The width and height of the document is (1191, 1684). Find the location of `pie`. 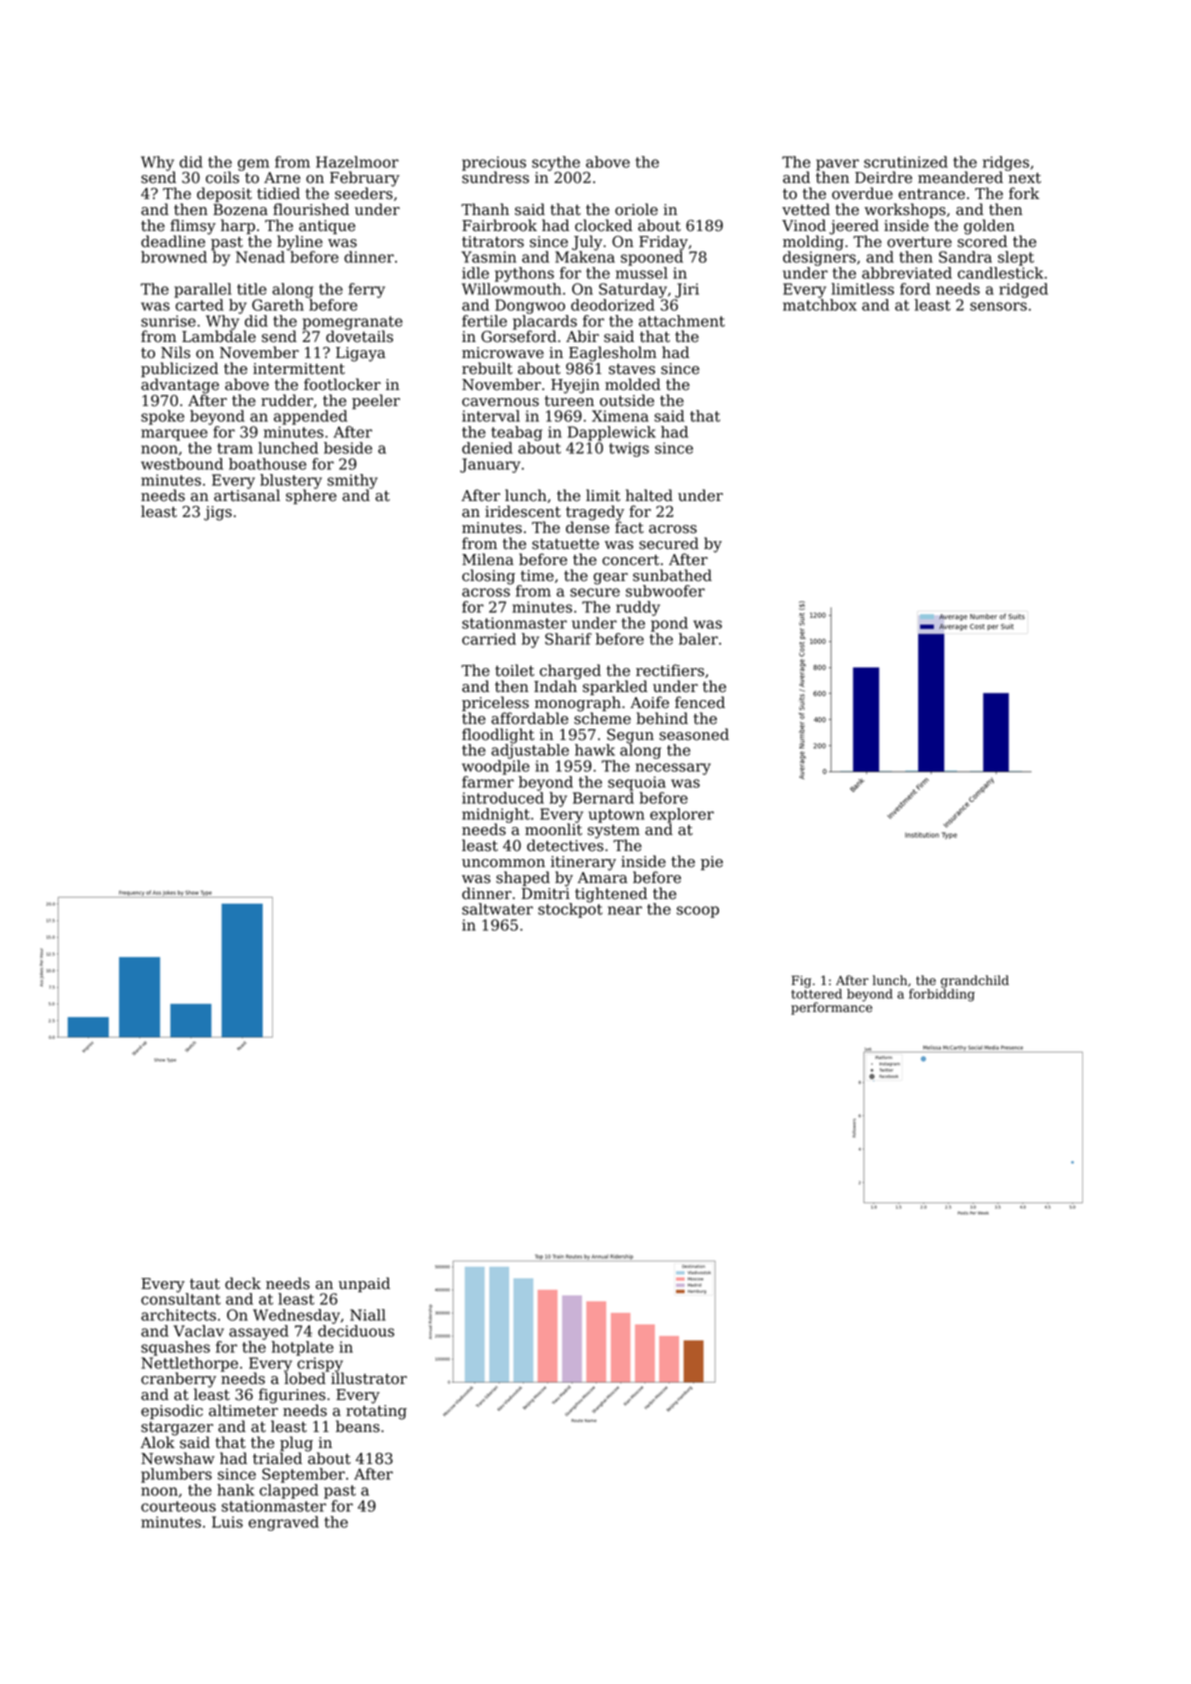

pie is located at coordinates (712, 863).
